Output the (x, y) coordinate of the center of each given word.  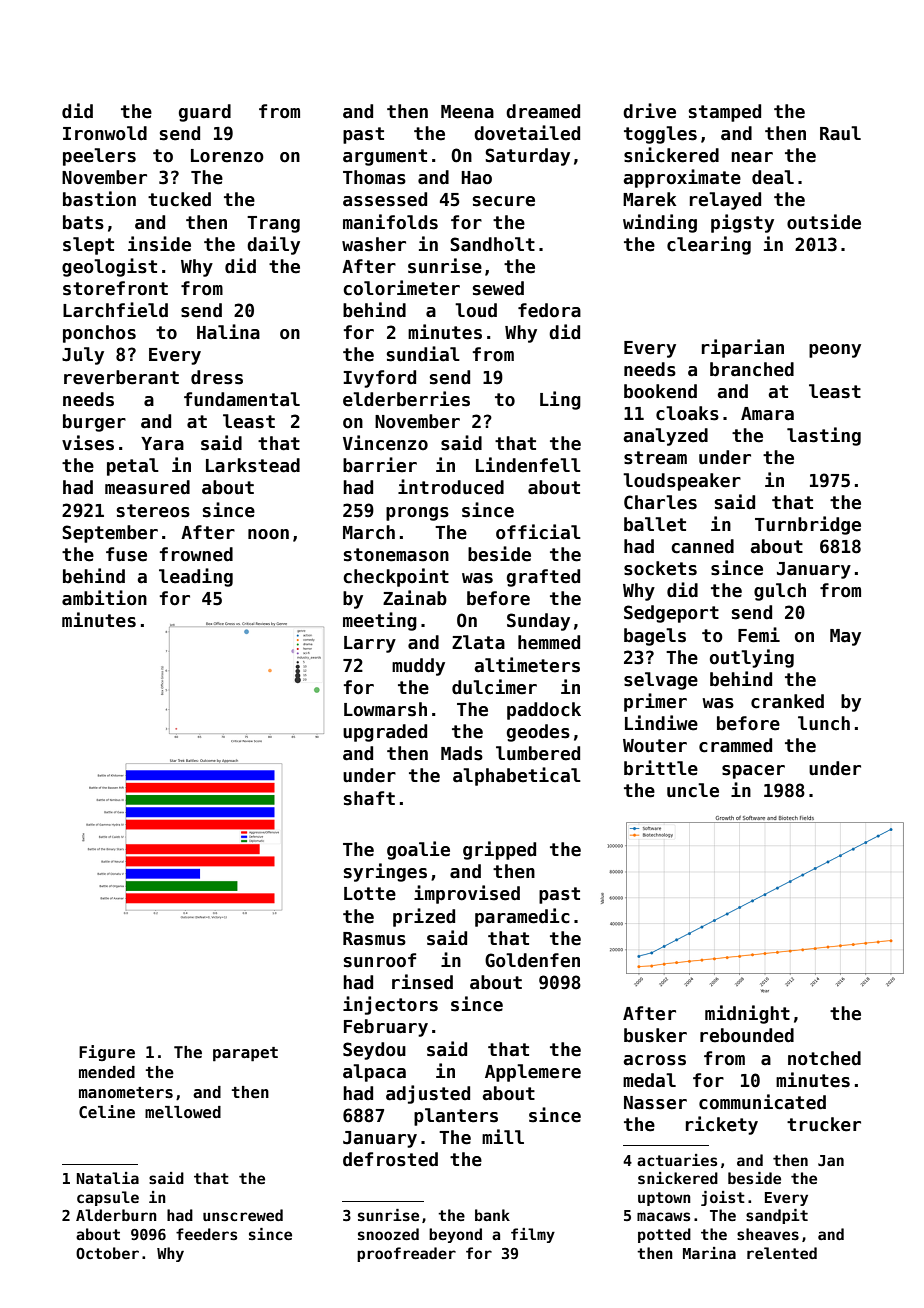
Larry (370, 644)
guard (205, 113)
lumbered (538, 753)
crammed (735, 745)
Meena (467, 112)
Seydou (374, 1051)
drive (649, 111)
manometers (126, 1093)
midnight (747, 1014)
